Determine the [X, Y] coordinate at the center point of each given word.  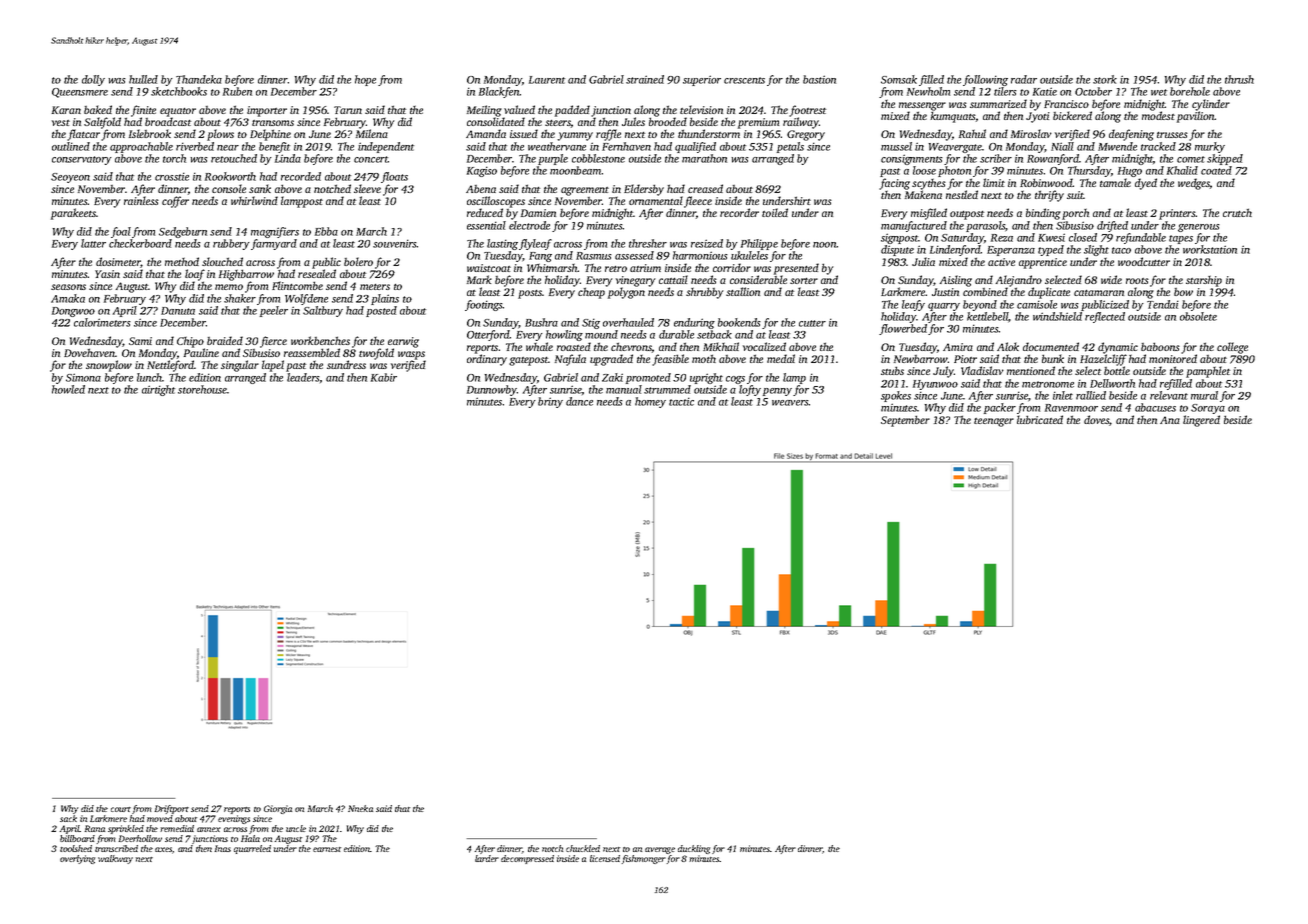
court [121, 809]
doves [1097, 420]
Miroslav [1031, 133]
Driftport [171, 809]
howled [68, 389]
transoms [273, 123]
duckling [694, 849]
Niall [1062, 146]
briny [550, 402]
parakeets [73, 214]
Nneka [360, 808]
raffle [608, 135]
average [660, 850]
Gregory [806, 135]
